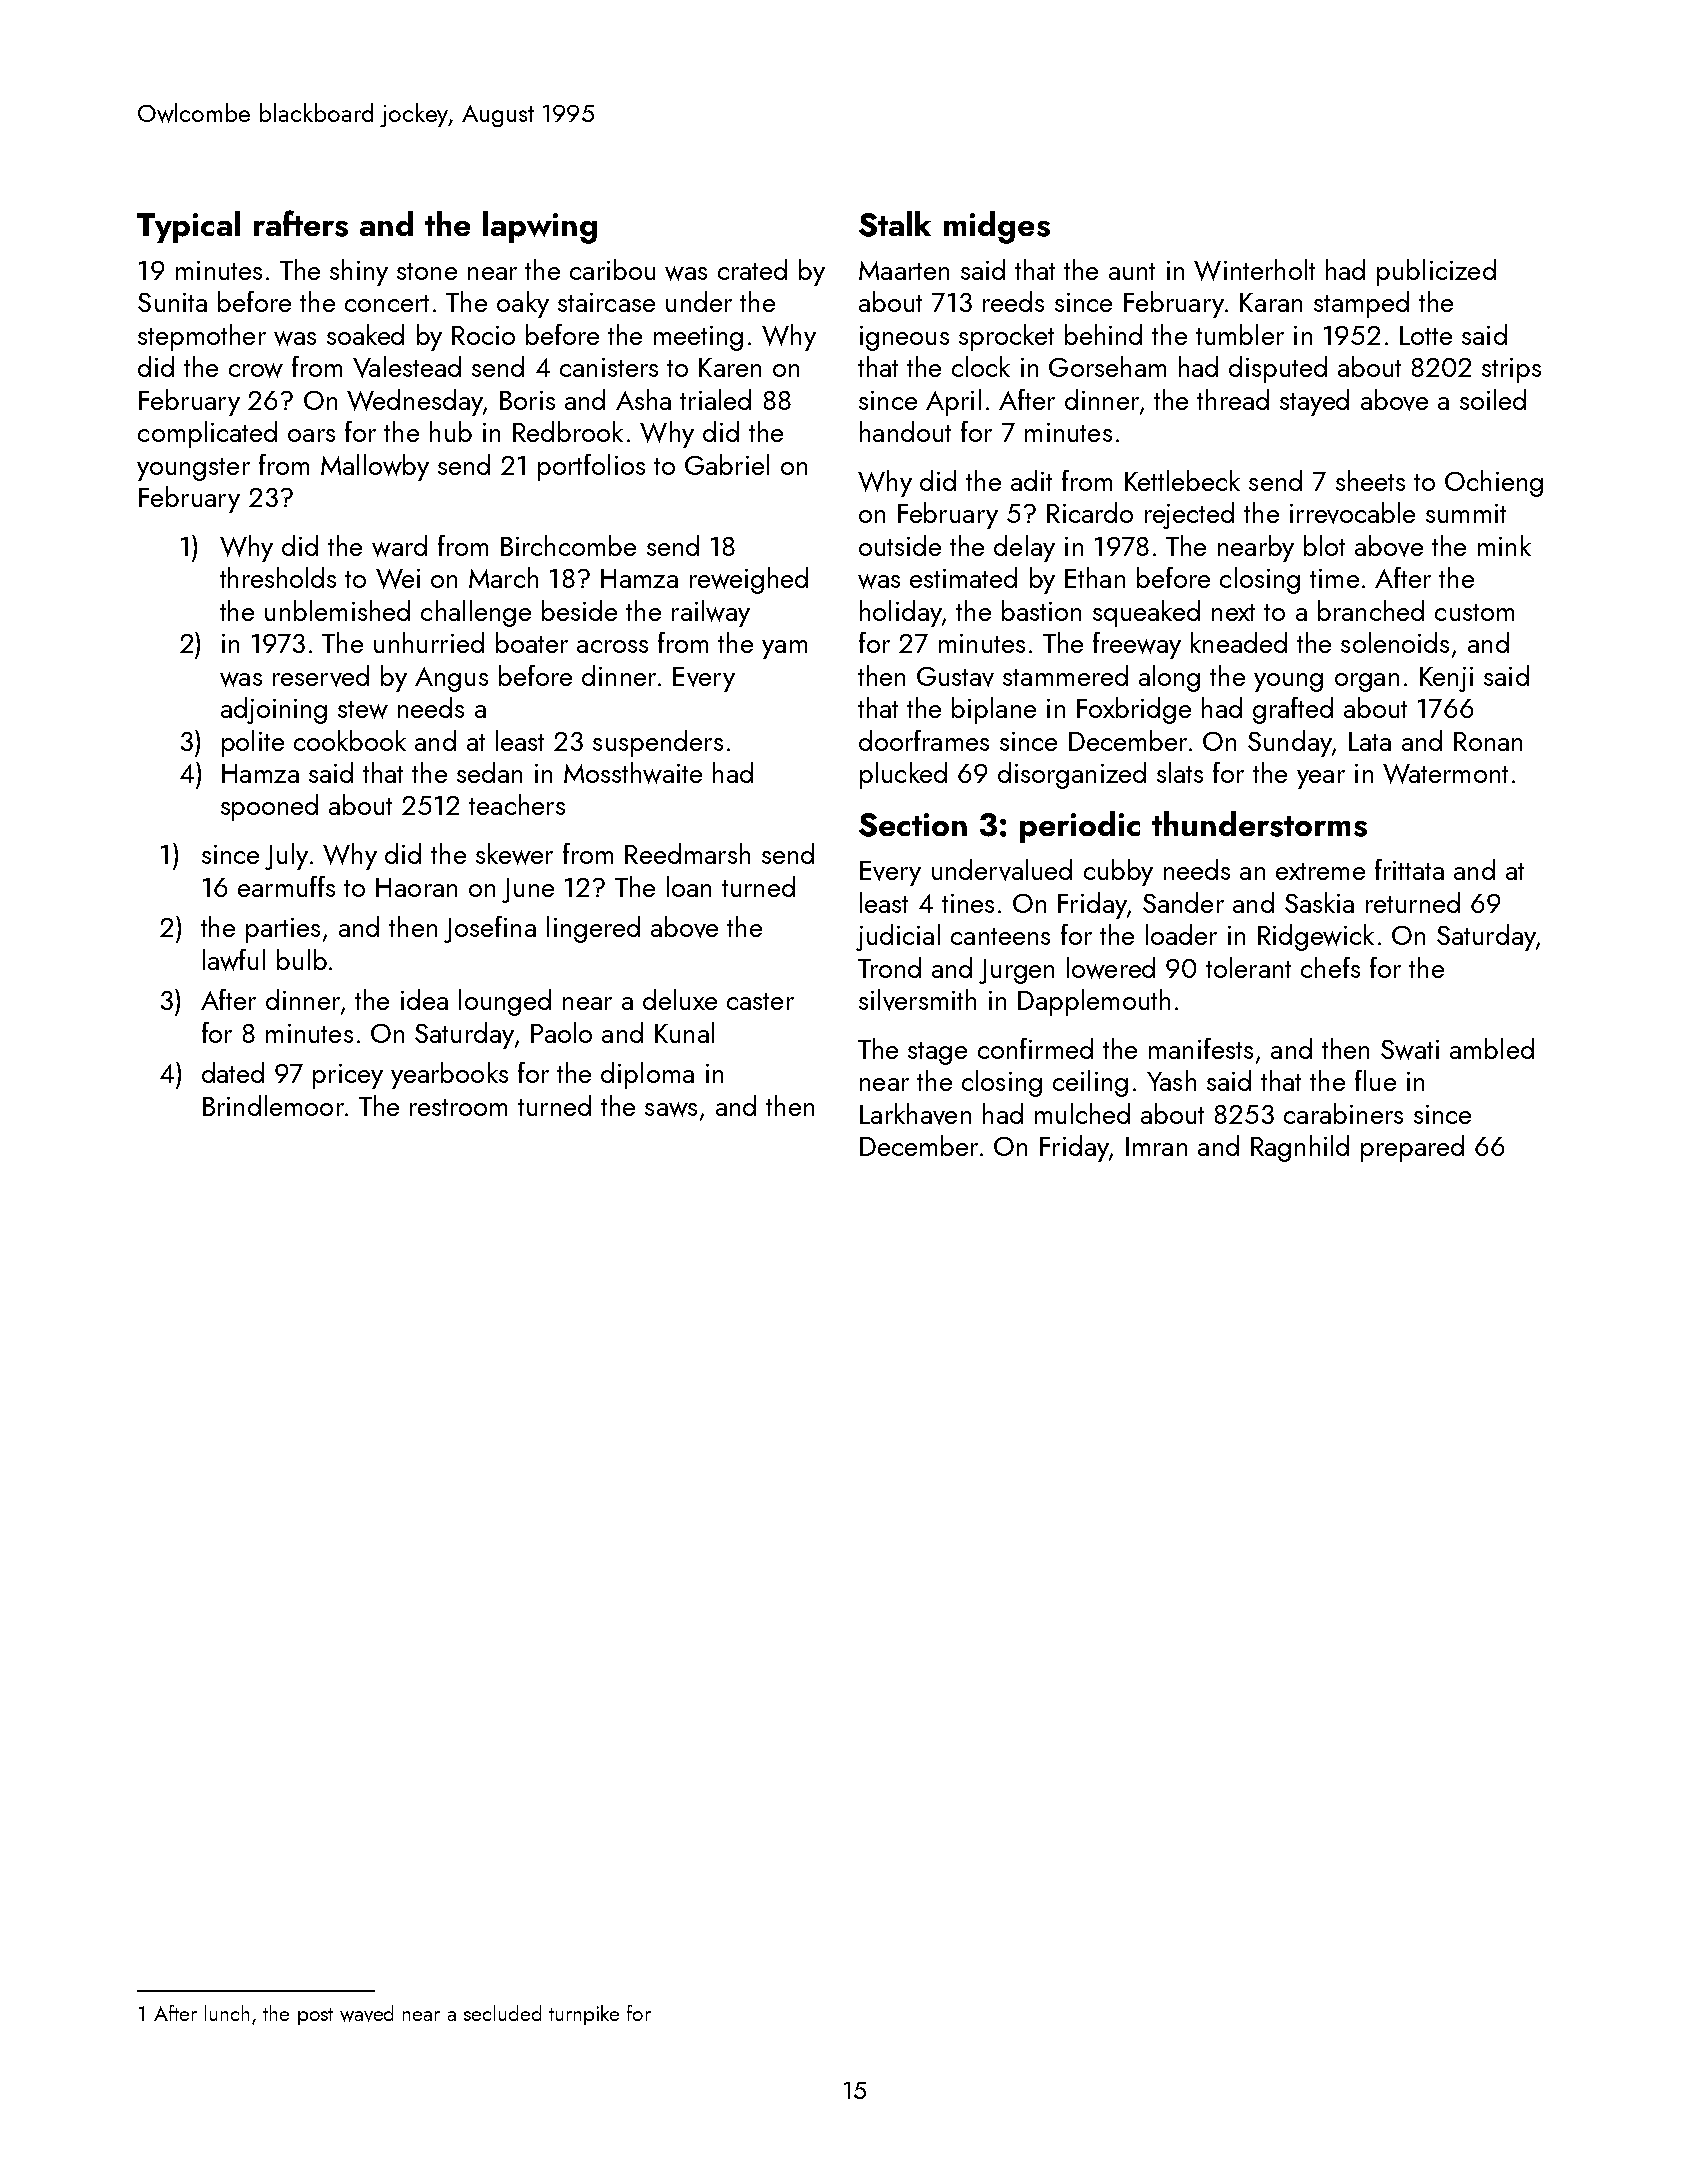 The image size is (1683, 2178). I want to click on waved, so click(366, 2013).
